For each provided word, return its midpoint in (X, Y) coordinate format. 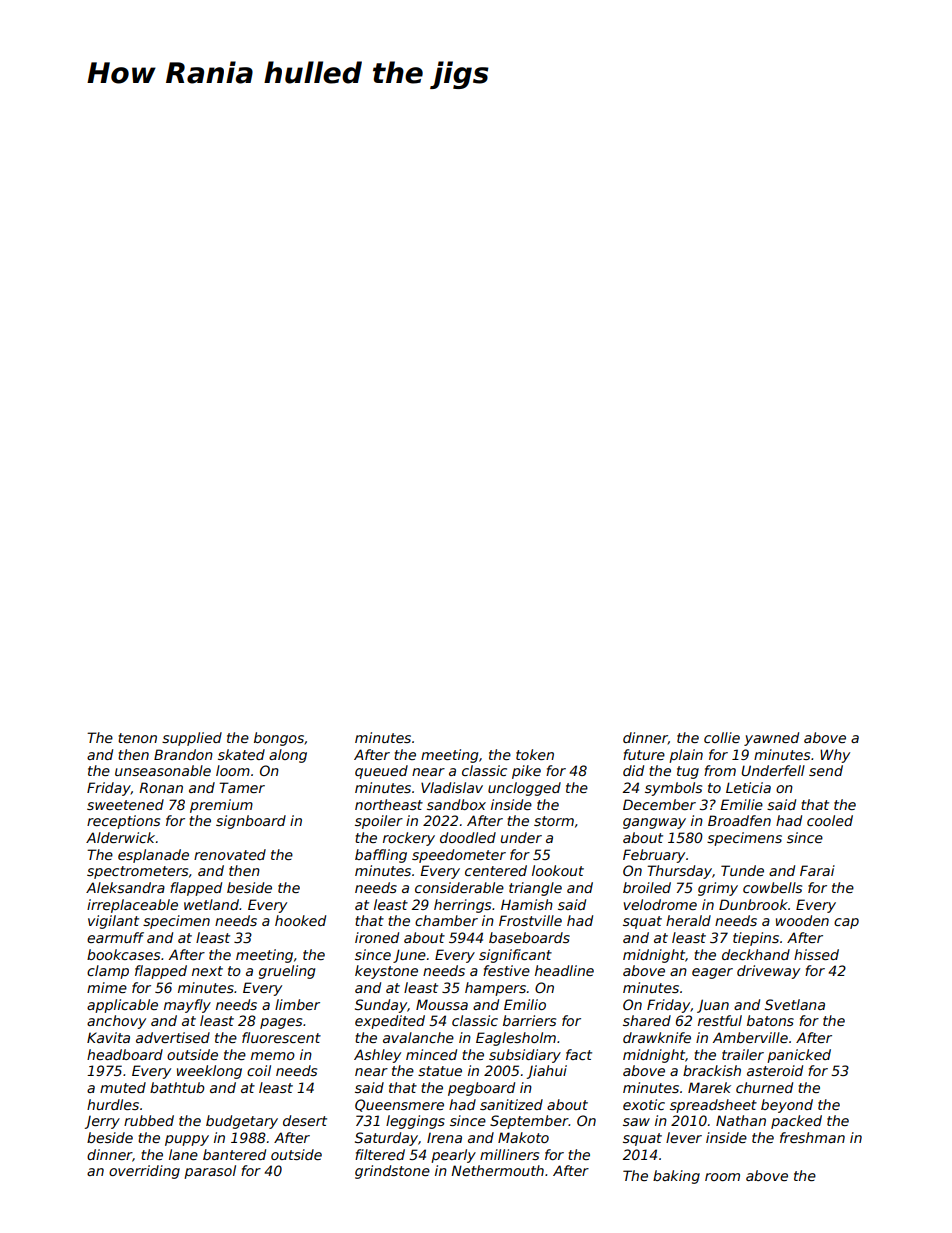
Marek (709, 1087)
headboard (125, 1054)
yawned (771, 739)
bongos (279, 739)
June (409, 956)
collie (722, 737)
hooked (300, 920)
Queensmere (399, 1105)
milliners (509, 1154)
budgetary (242, 1122)
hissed (816, 954)
